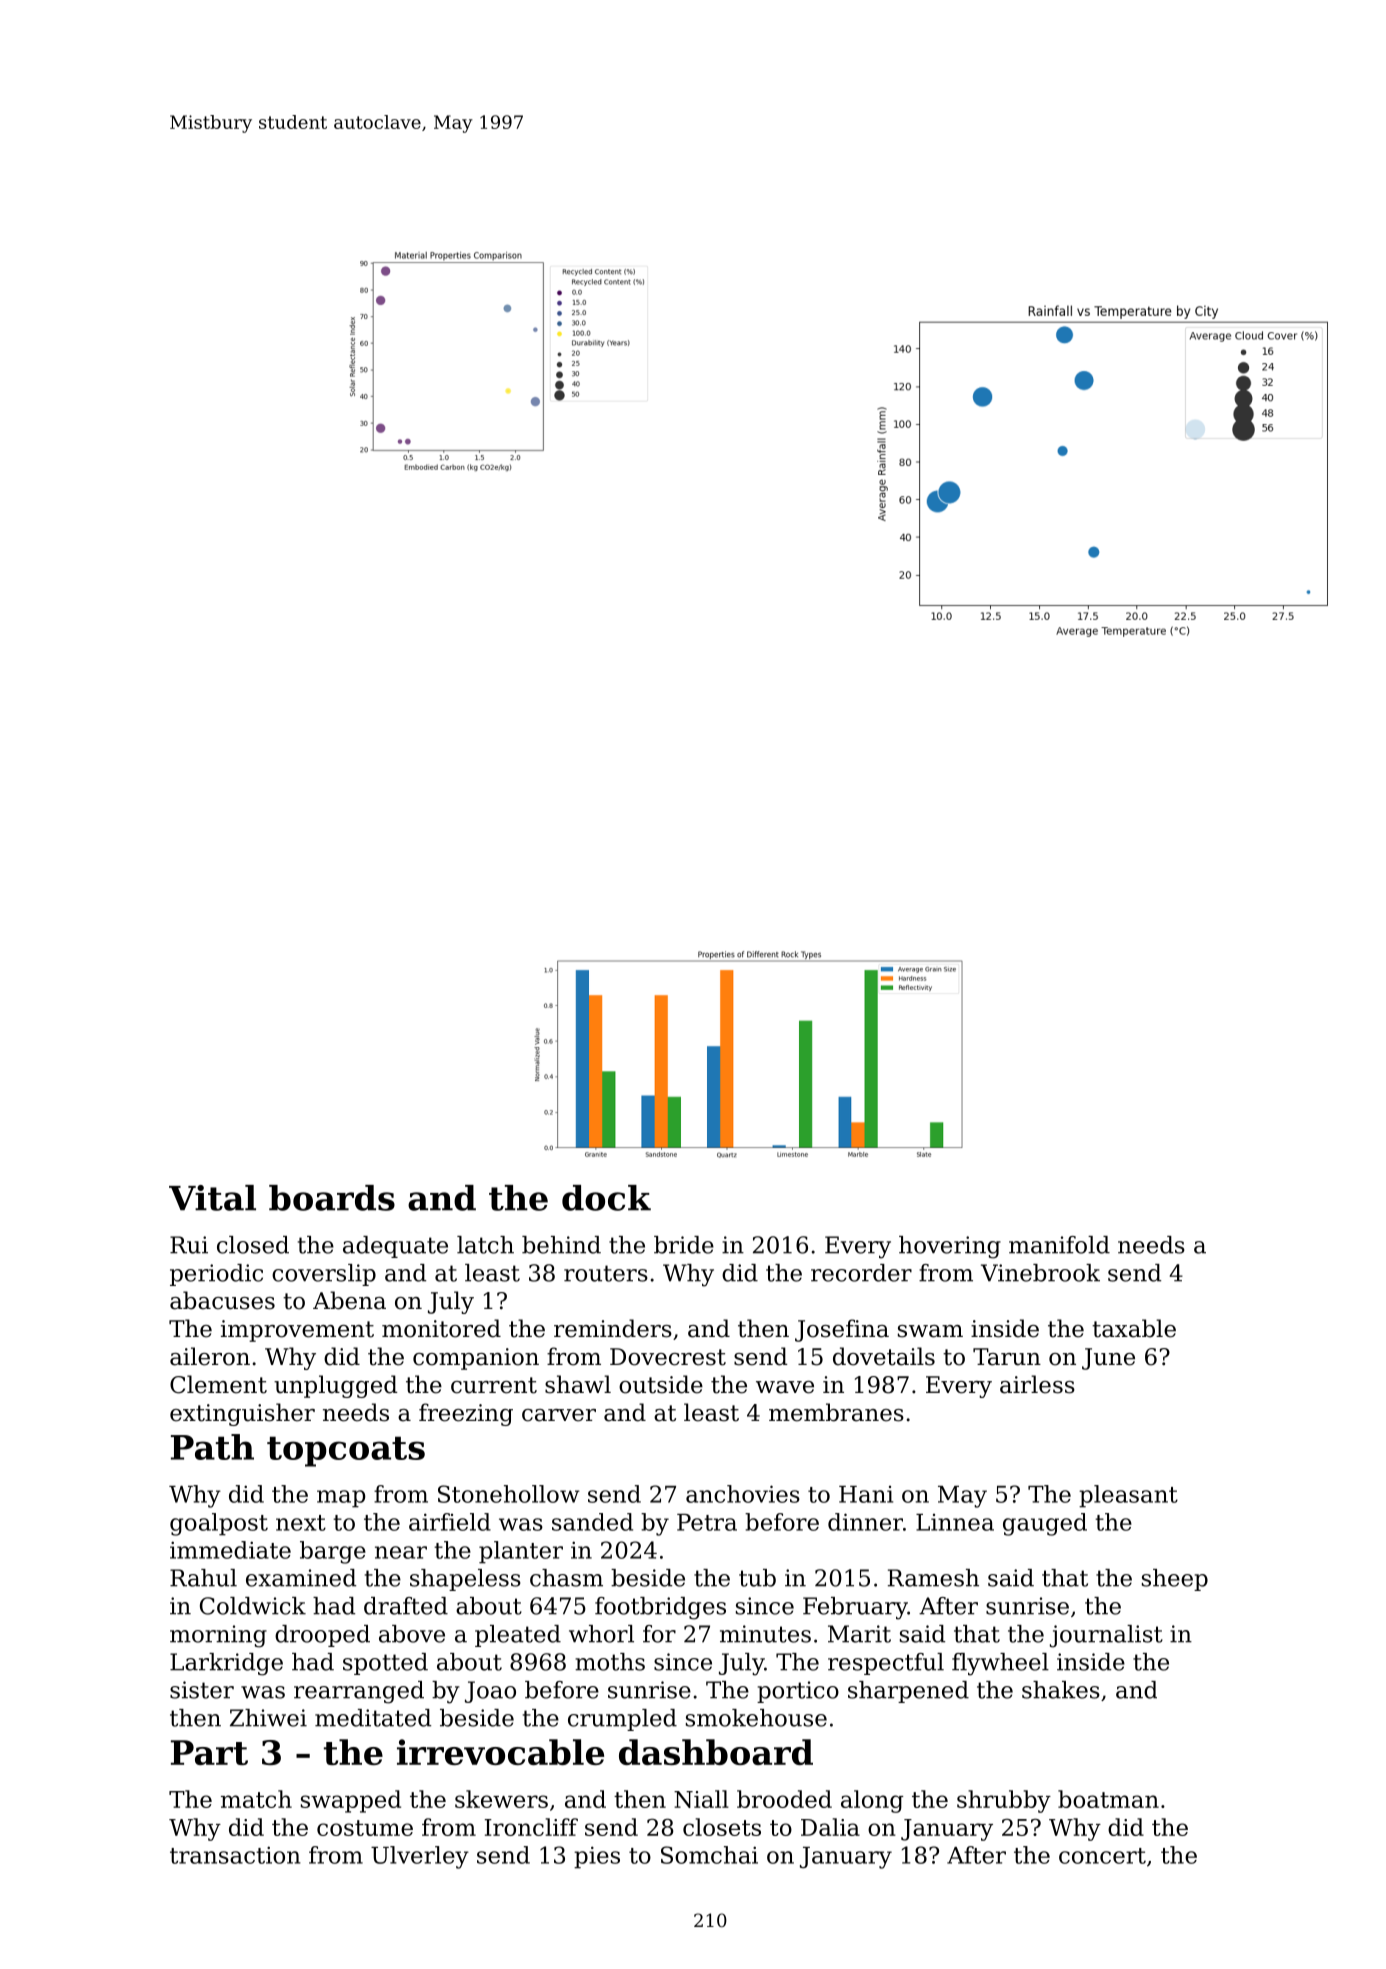 This screenshot has height=1969, width=1386. What do you see at coordinates (1061, 1690) in the screenshot?
I see `shakes` at bounding box center [1061, 1690].
